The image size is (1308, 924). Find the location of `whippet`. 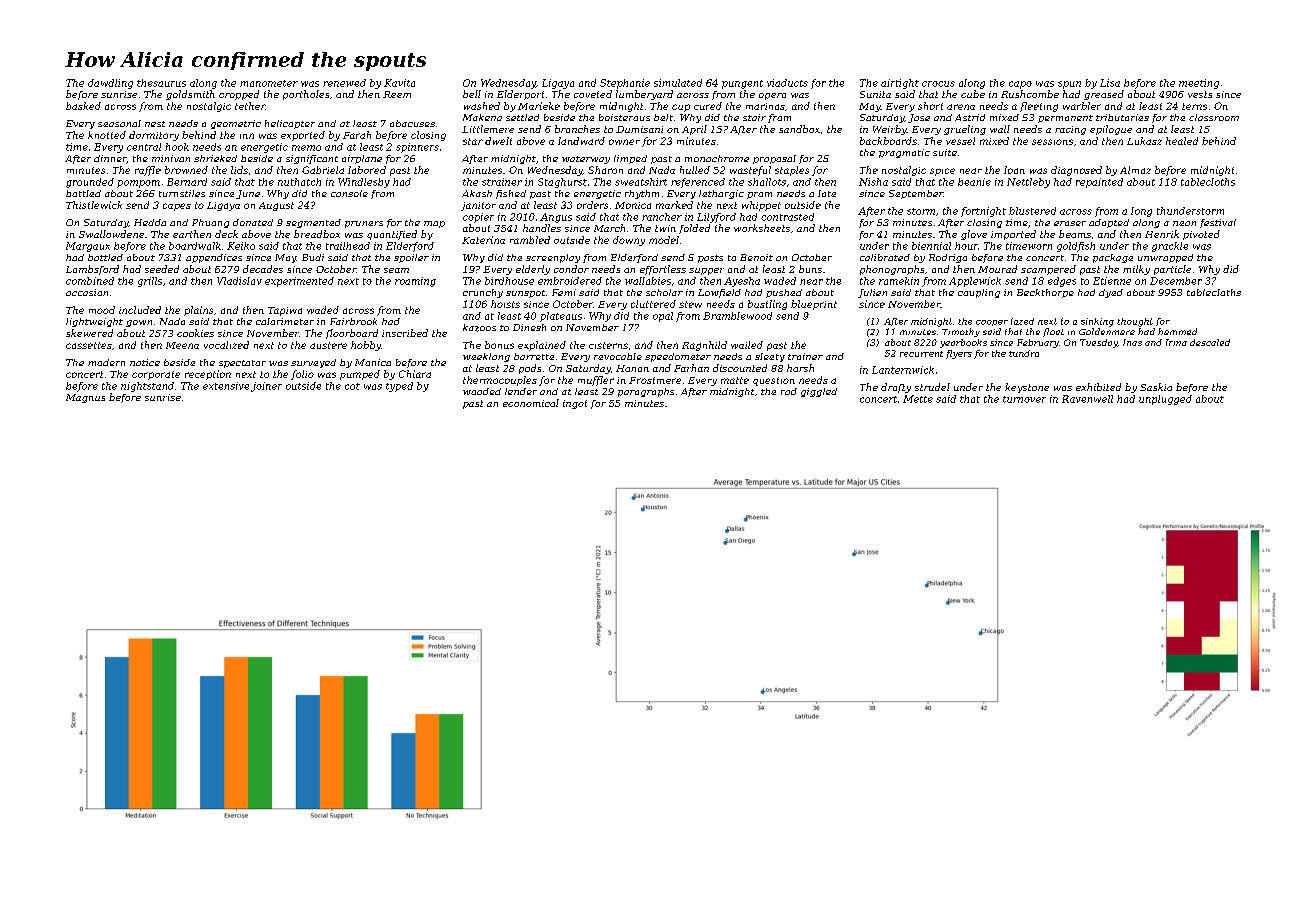

whippet is located at coordinates (761, 206).
